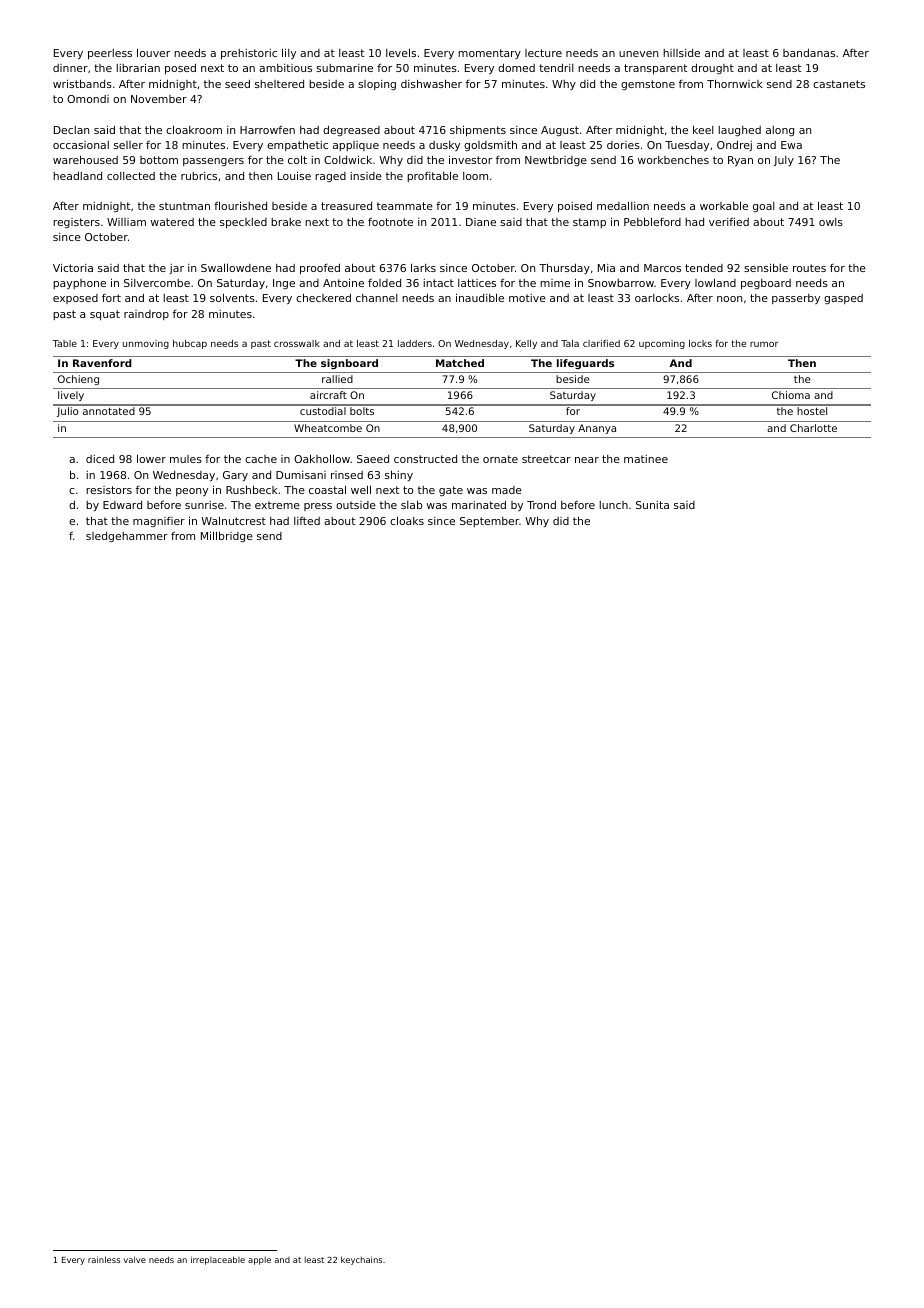 This page has width=924, height=1308. What do you see at coordinates (652, 505) in the page?
I see `Sunita` at bounding box center [652, 505].
